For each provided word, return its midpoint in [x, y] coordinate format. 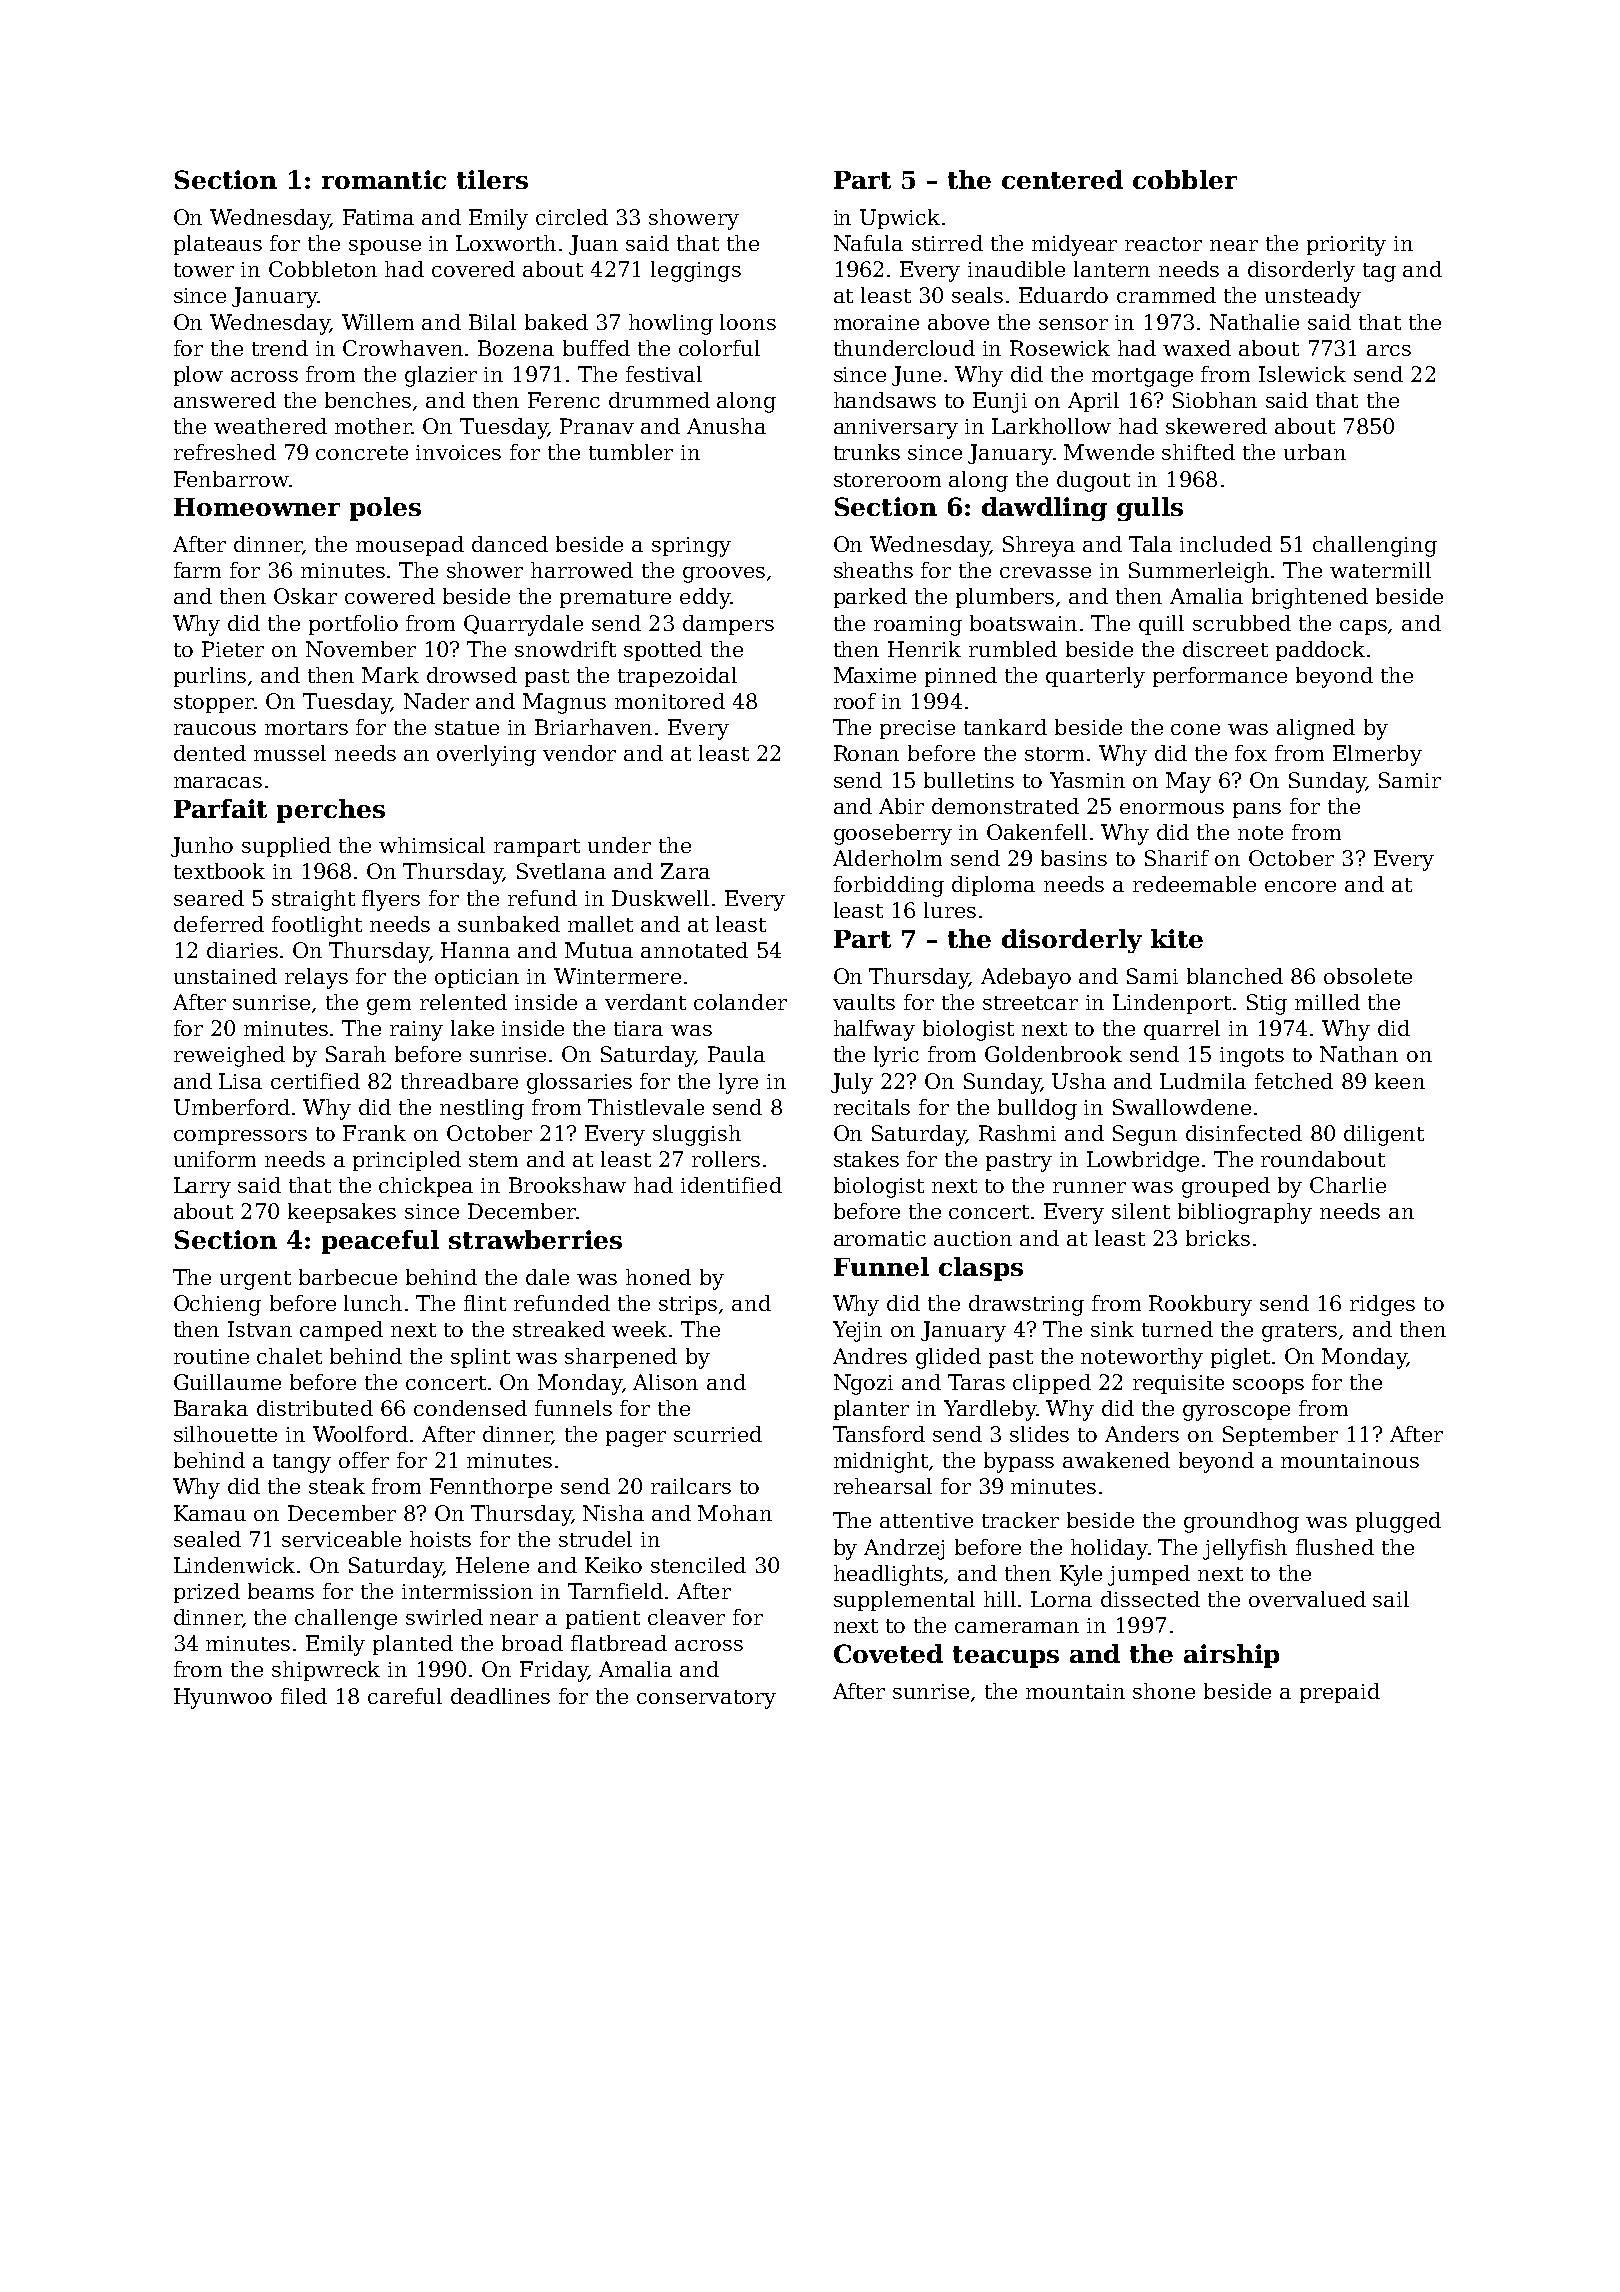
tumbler [631, 452]
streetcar [1030, 1003]
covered [473, 269]
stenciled [698, 1565]
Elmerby [1377, 755]
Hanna [475, 950]
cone [1195, 729]
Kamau [210, 1513]
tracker [1020, 1520]
